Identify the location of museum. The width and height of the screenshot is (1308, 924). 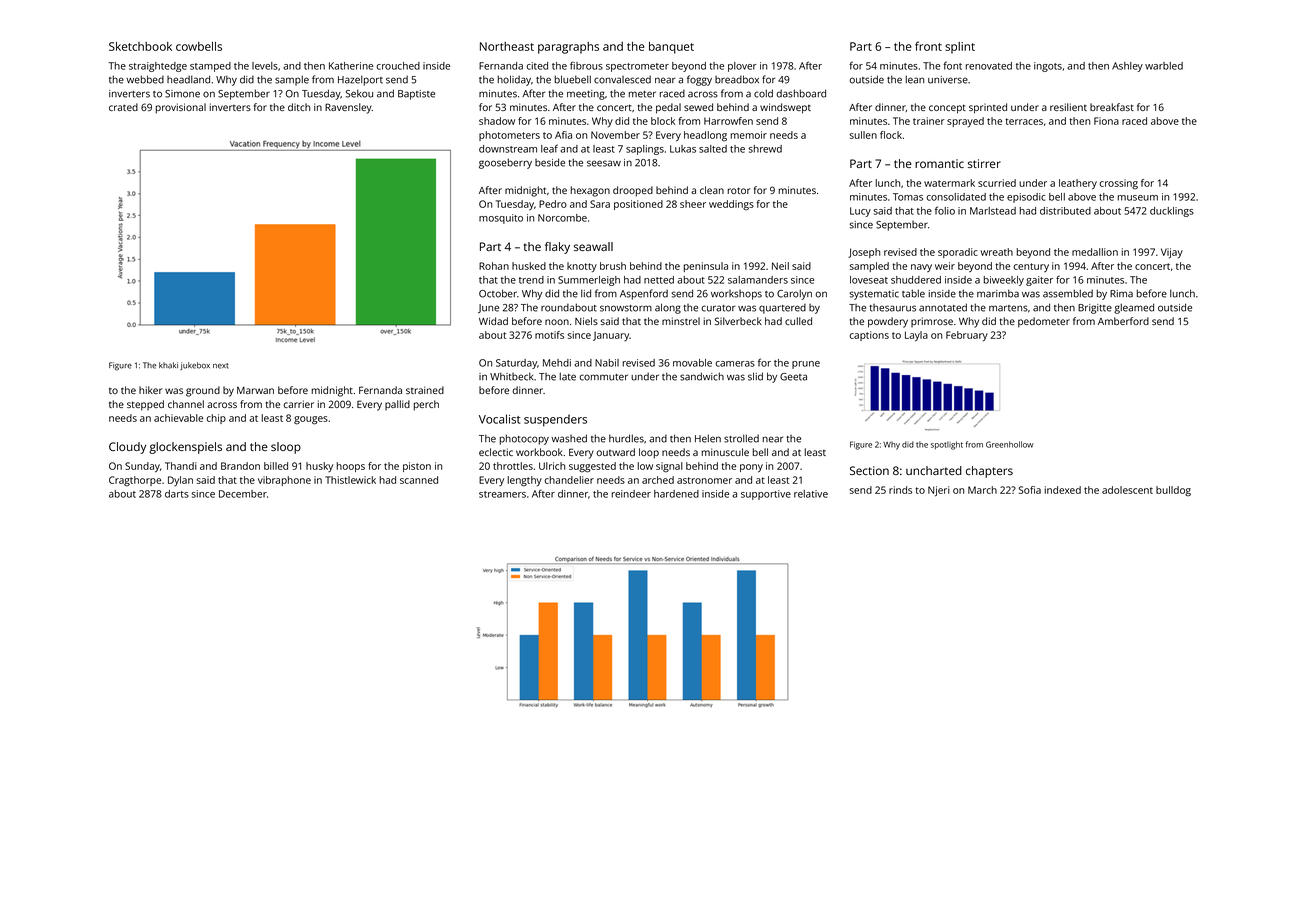
(1138, 198).
